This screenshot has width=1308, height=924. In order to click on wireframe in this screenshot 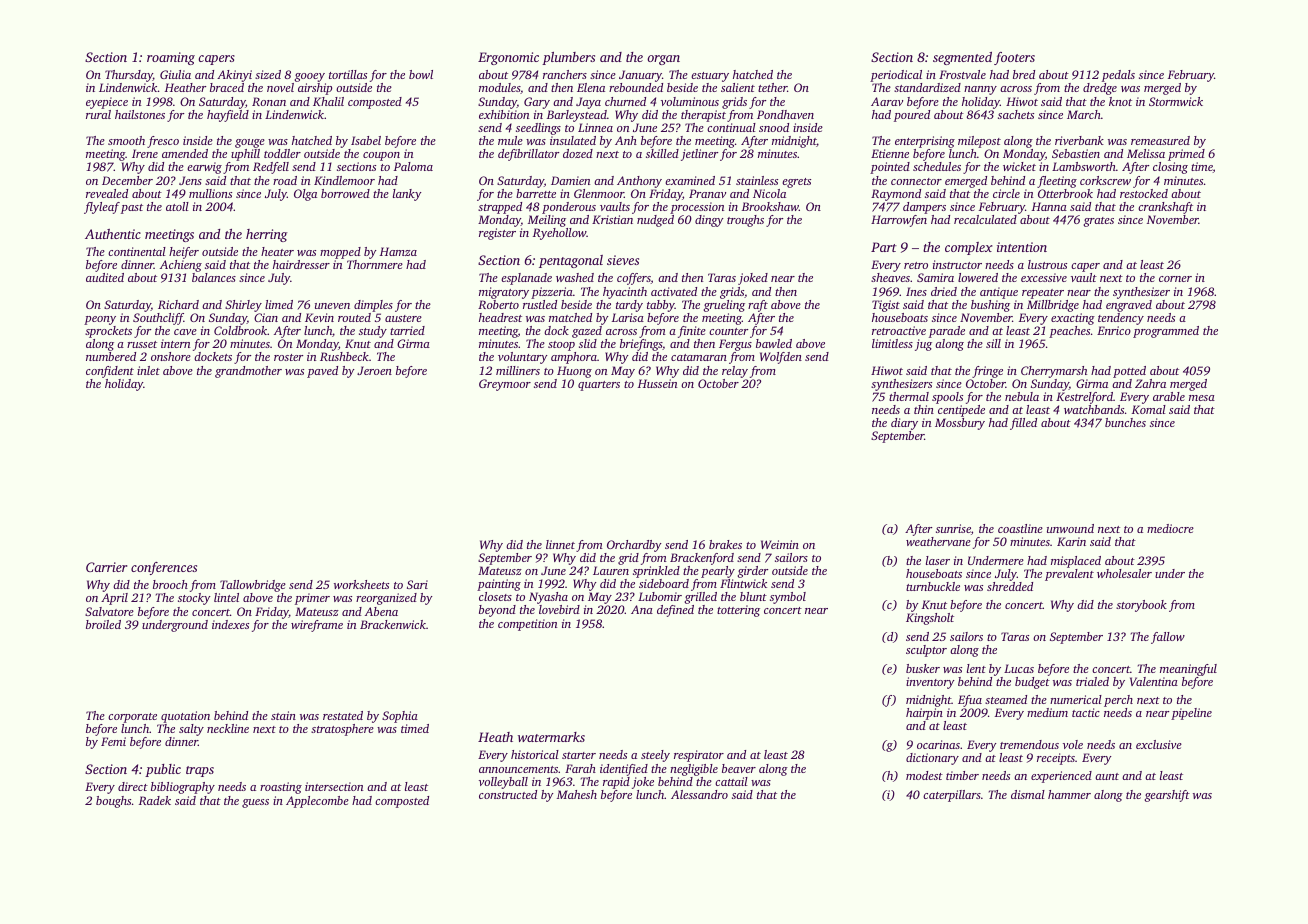, I will do `click(317, 626)`.
